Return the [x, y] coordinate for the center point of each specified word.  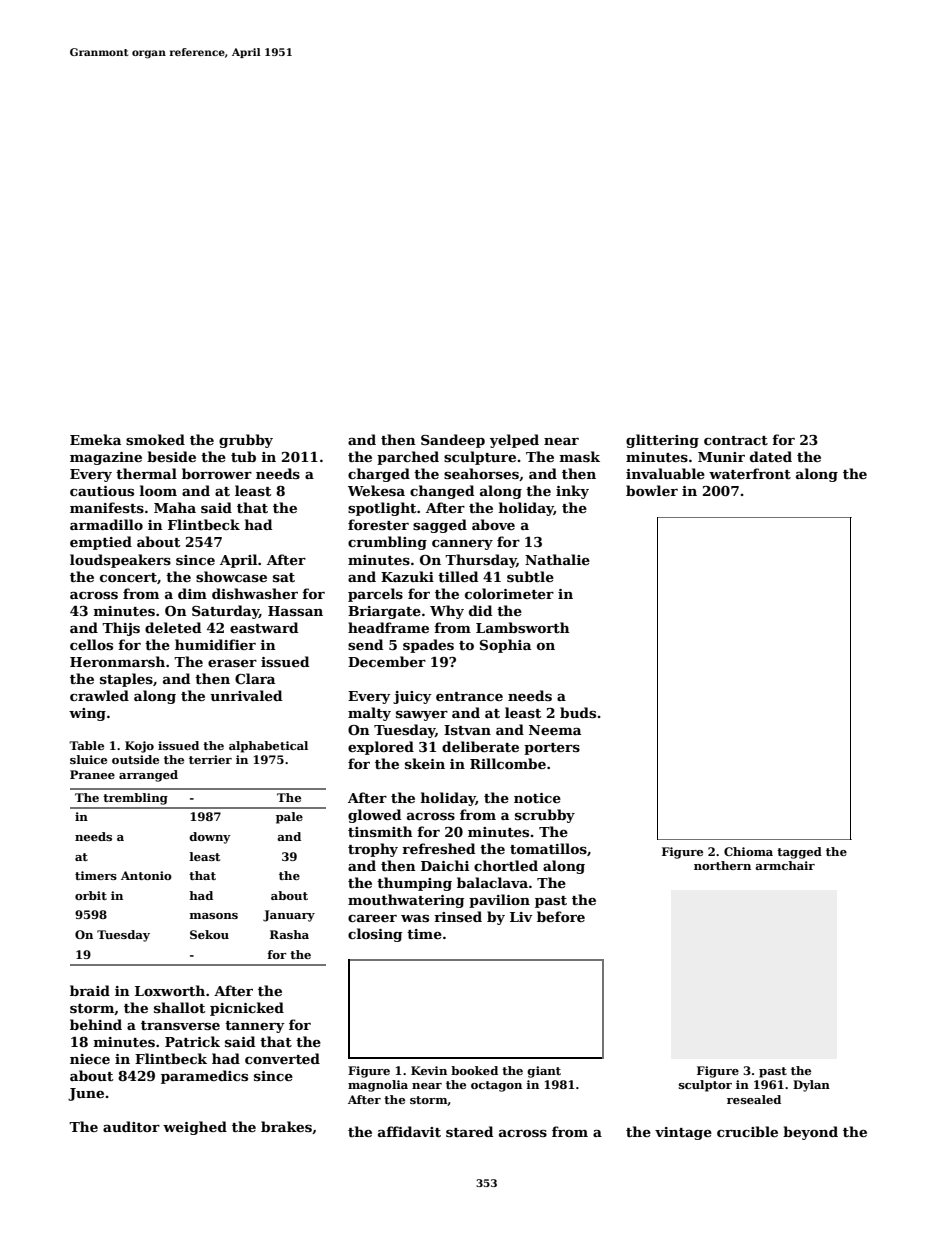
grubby [246, 441]
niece [90, 1059]
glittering [662, 441]
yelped [514, 441]
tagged [799, 853]
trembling [135, 799]
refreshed [438, 848]
